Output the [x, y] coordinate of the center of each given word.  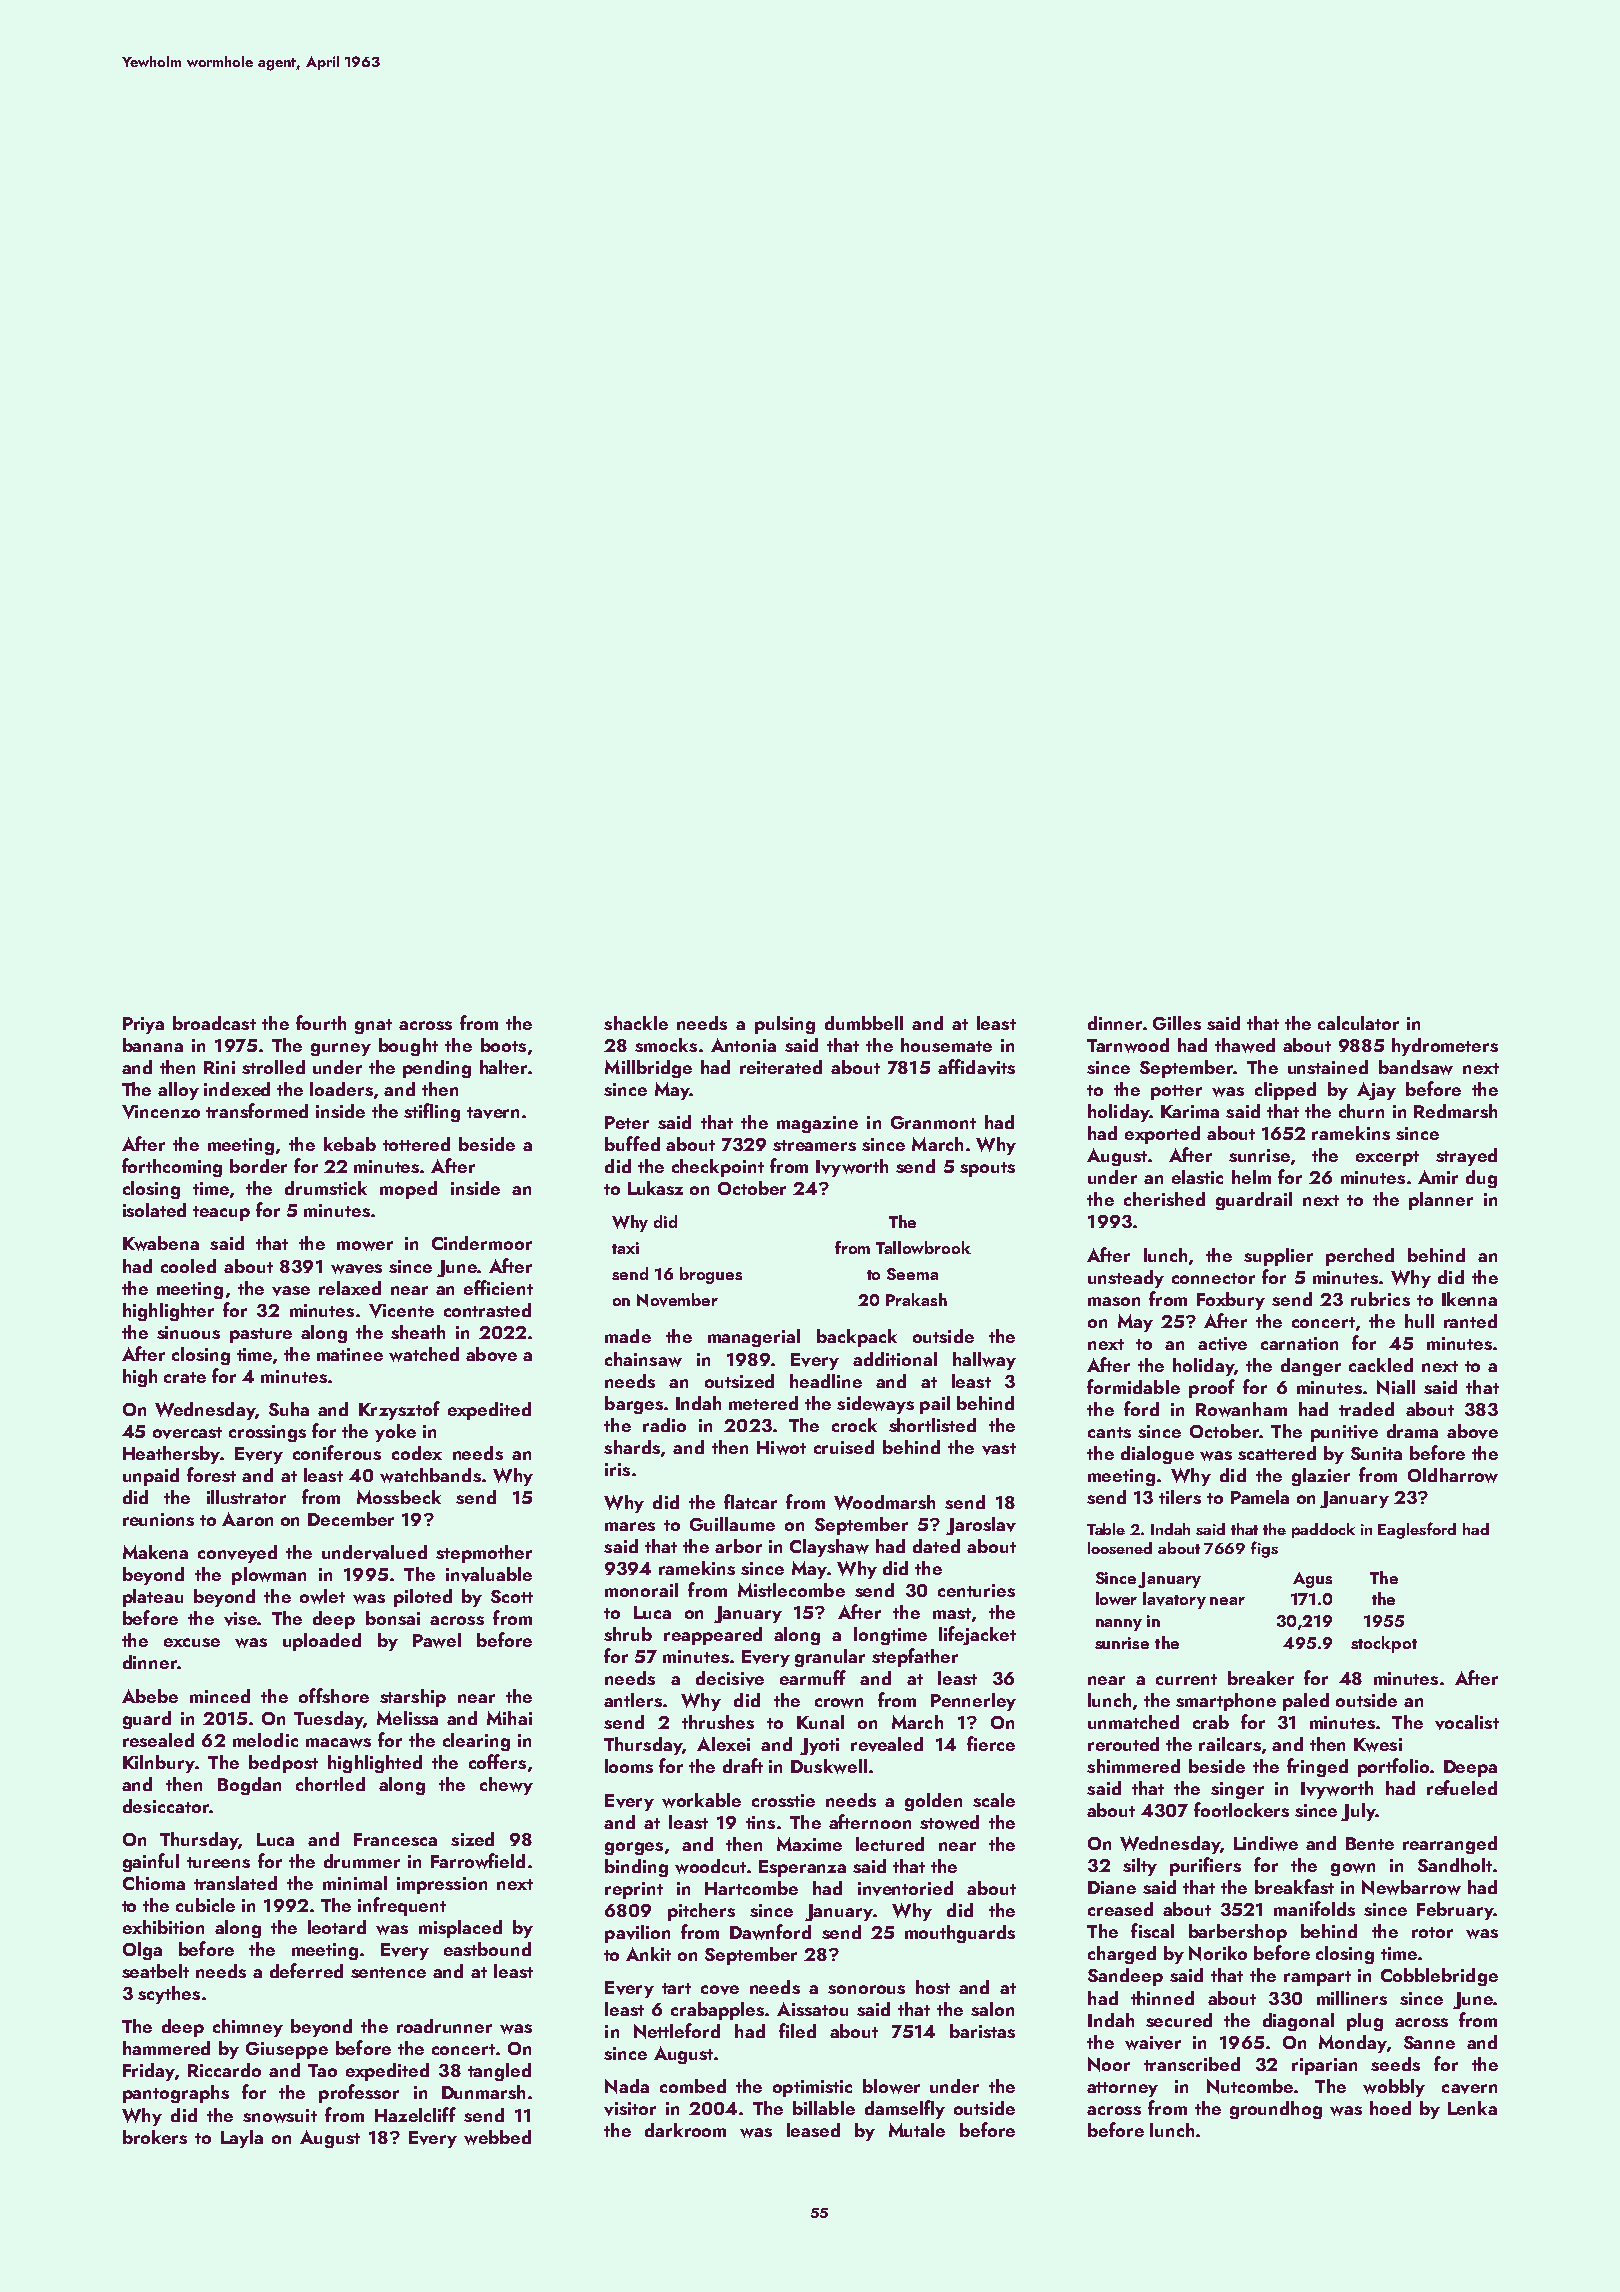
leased [813, 2130]
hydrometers [1445, 1047]
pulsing [785, 1025]
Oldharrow [1453, 1475]
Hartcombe [751, 1888]
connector [1213, 1278]
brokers [155, 2137]
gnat [373, 1026]
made [628, 1336]
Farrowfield [478, 1861]
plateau [153, 1598]
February [1455, 1911]
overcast [187, 1433]
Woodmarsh [884, 1502]
